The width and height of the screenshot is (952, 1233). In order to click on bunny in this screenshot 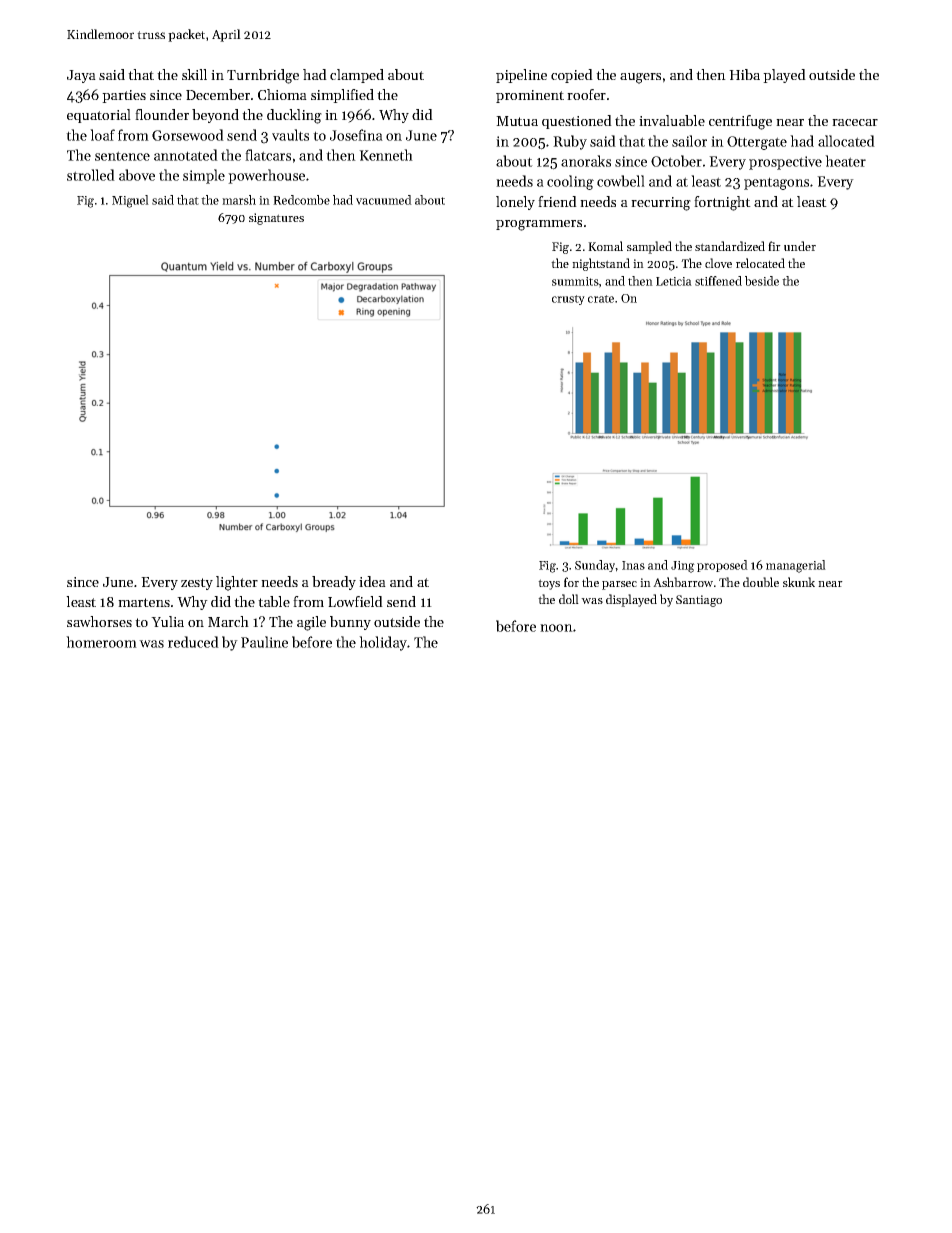, I will do `click(350, 623)`.
